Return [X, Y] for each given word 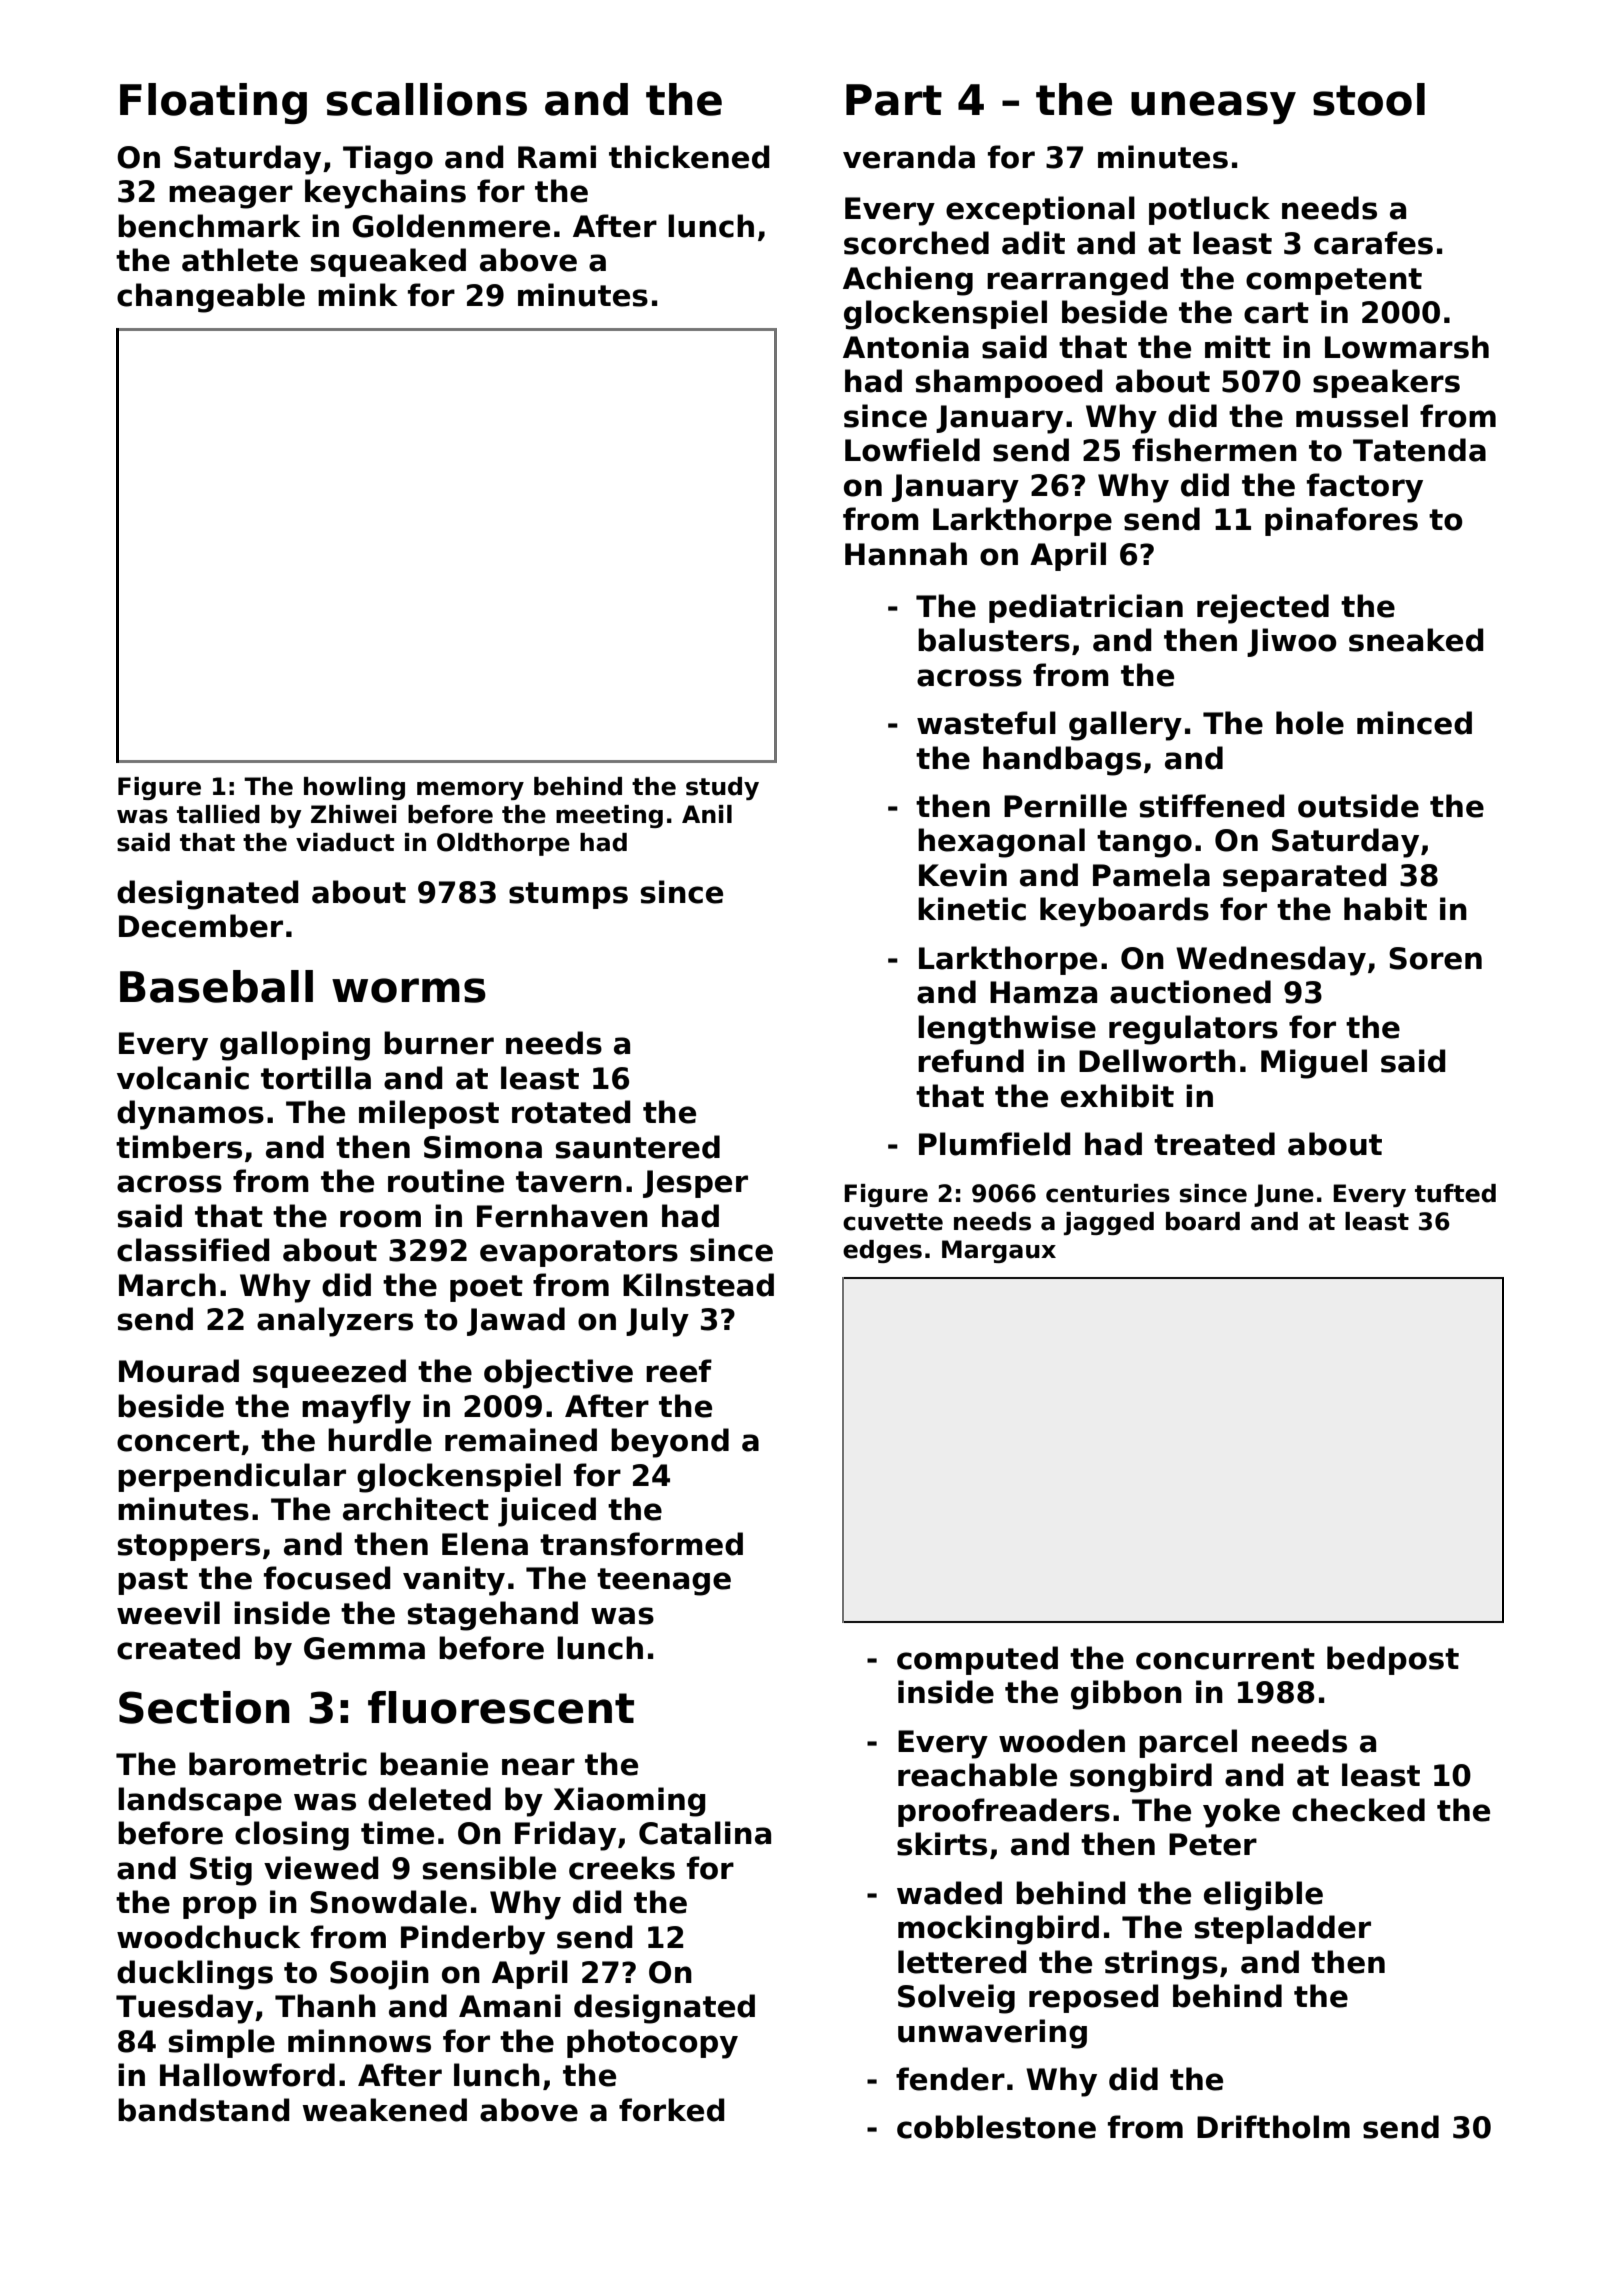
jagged [1109, 1223]
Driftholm [1273, 2127]
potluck [1209, 210]
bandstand [204, 2110]
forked [672, 2110]
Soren [1435, 958]
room [380, 1219]
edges [882, 1251]
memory [470, 790]
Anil [707, 814]
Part [894, 100]
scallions [427, 99]
